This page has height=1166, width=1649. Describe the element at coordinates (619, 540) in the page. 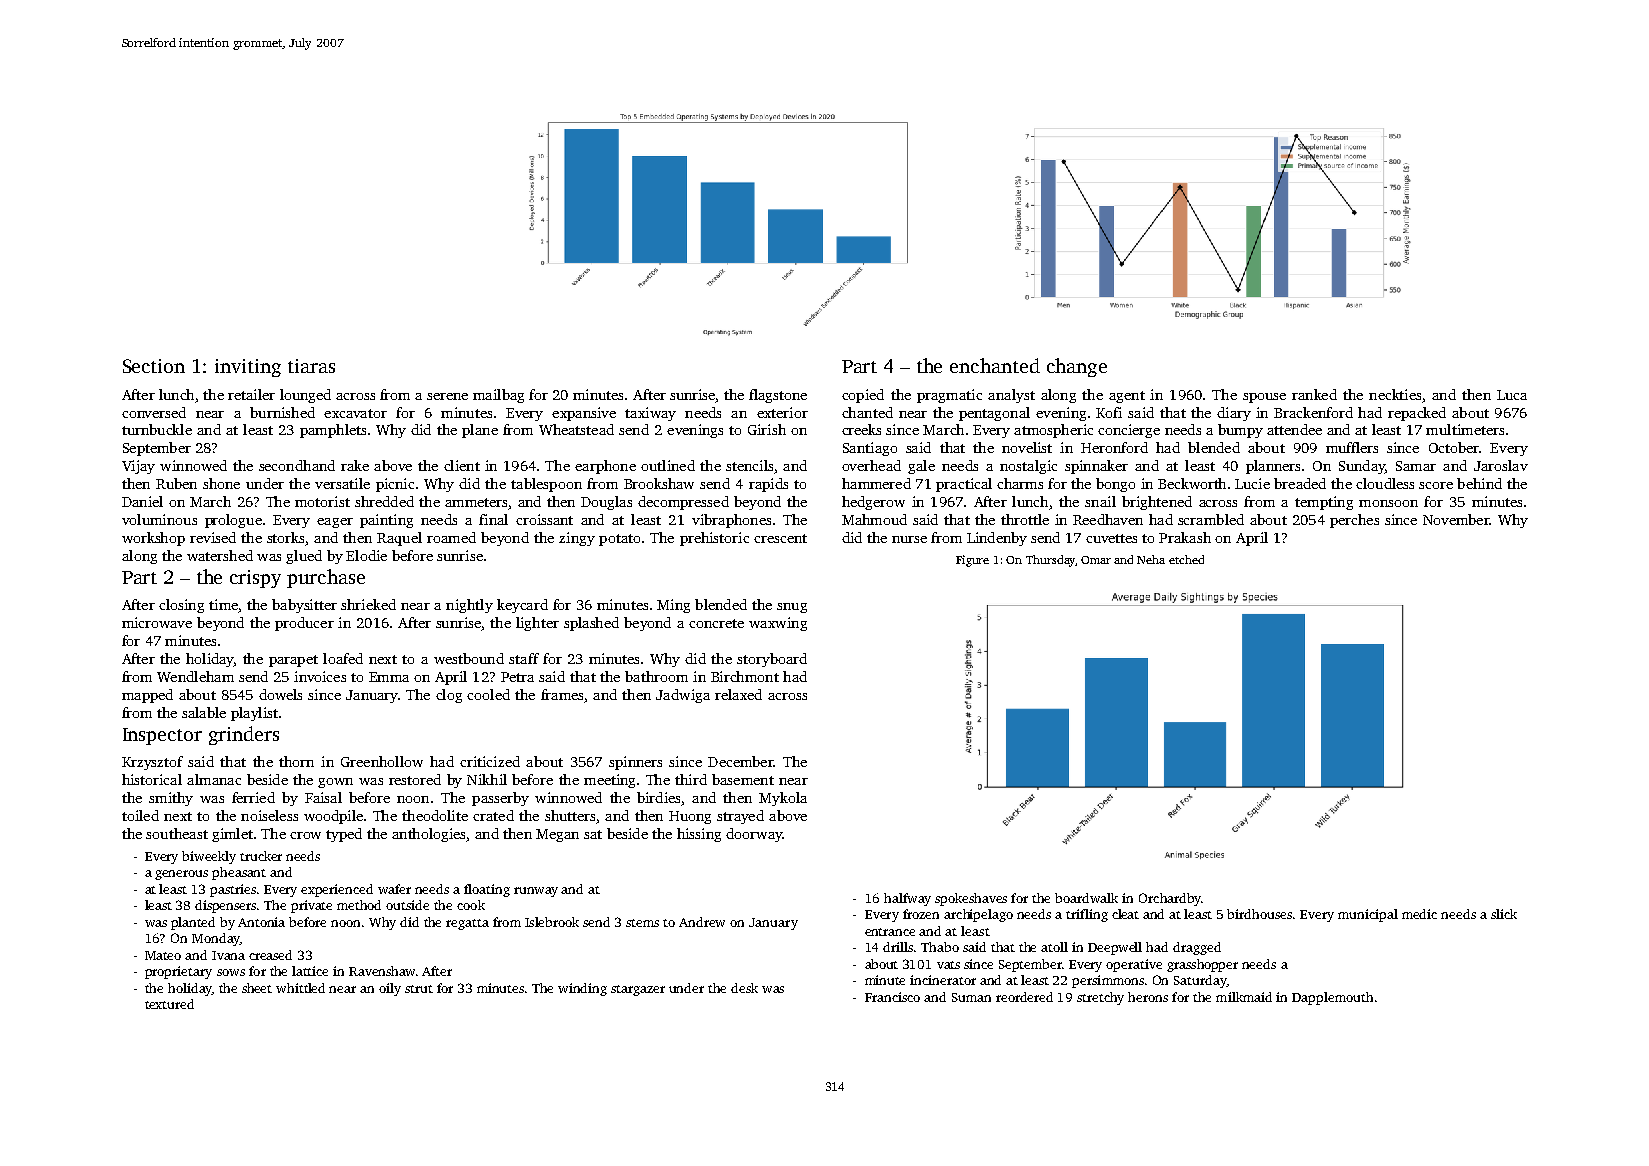

I see `potato` at that location.
